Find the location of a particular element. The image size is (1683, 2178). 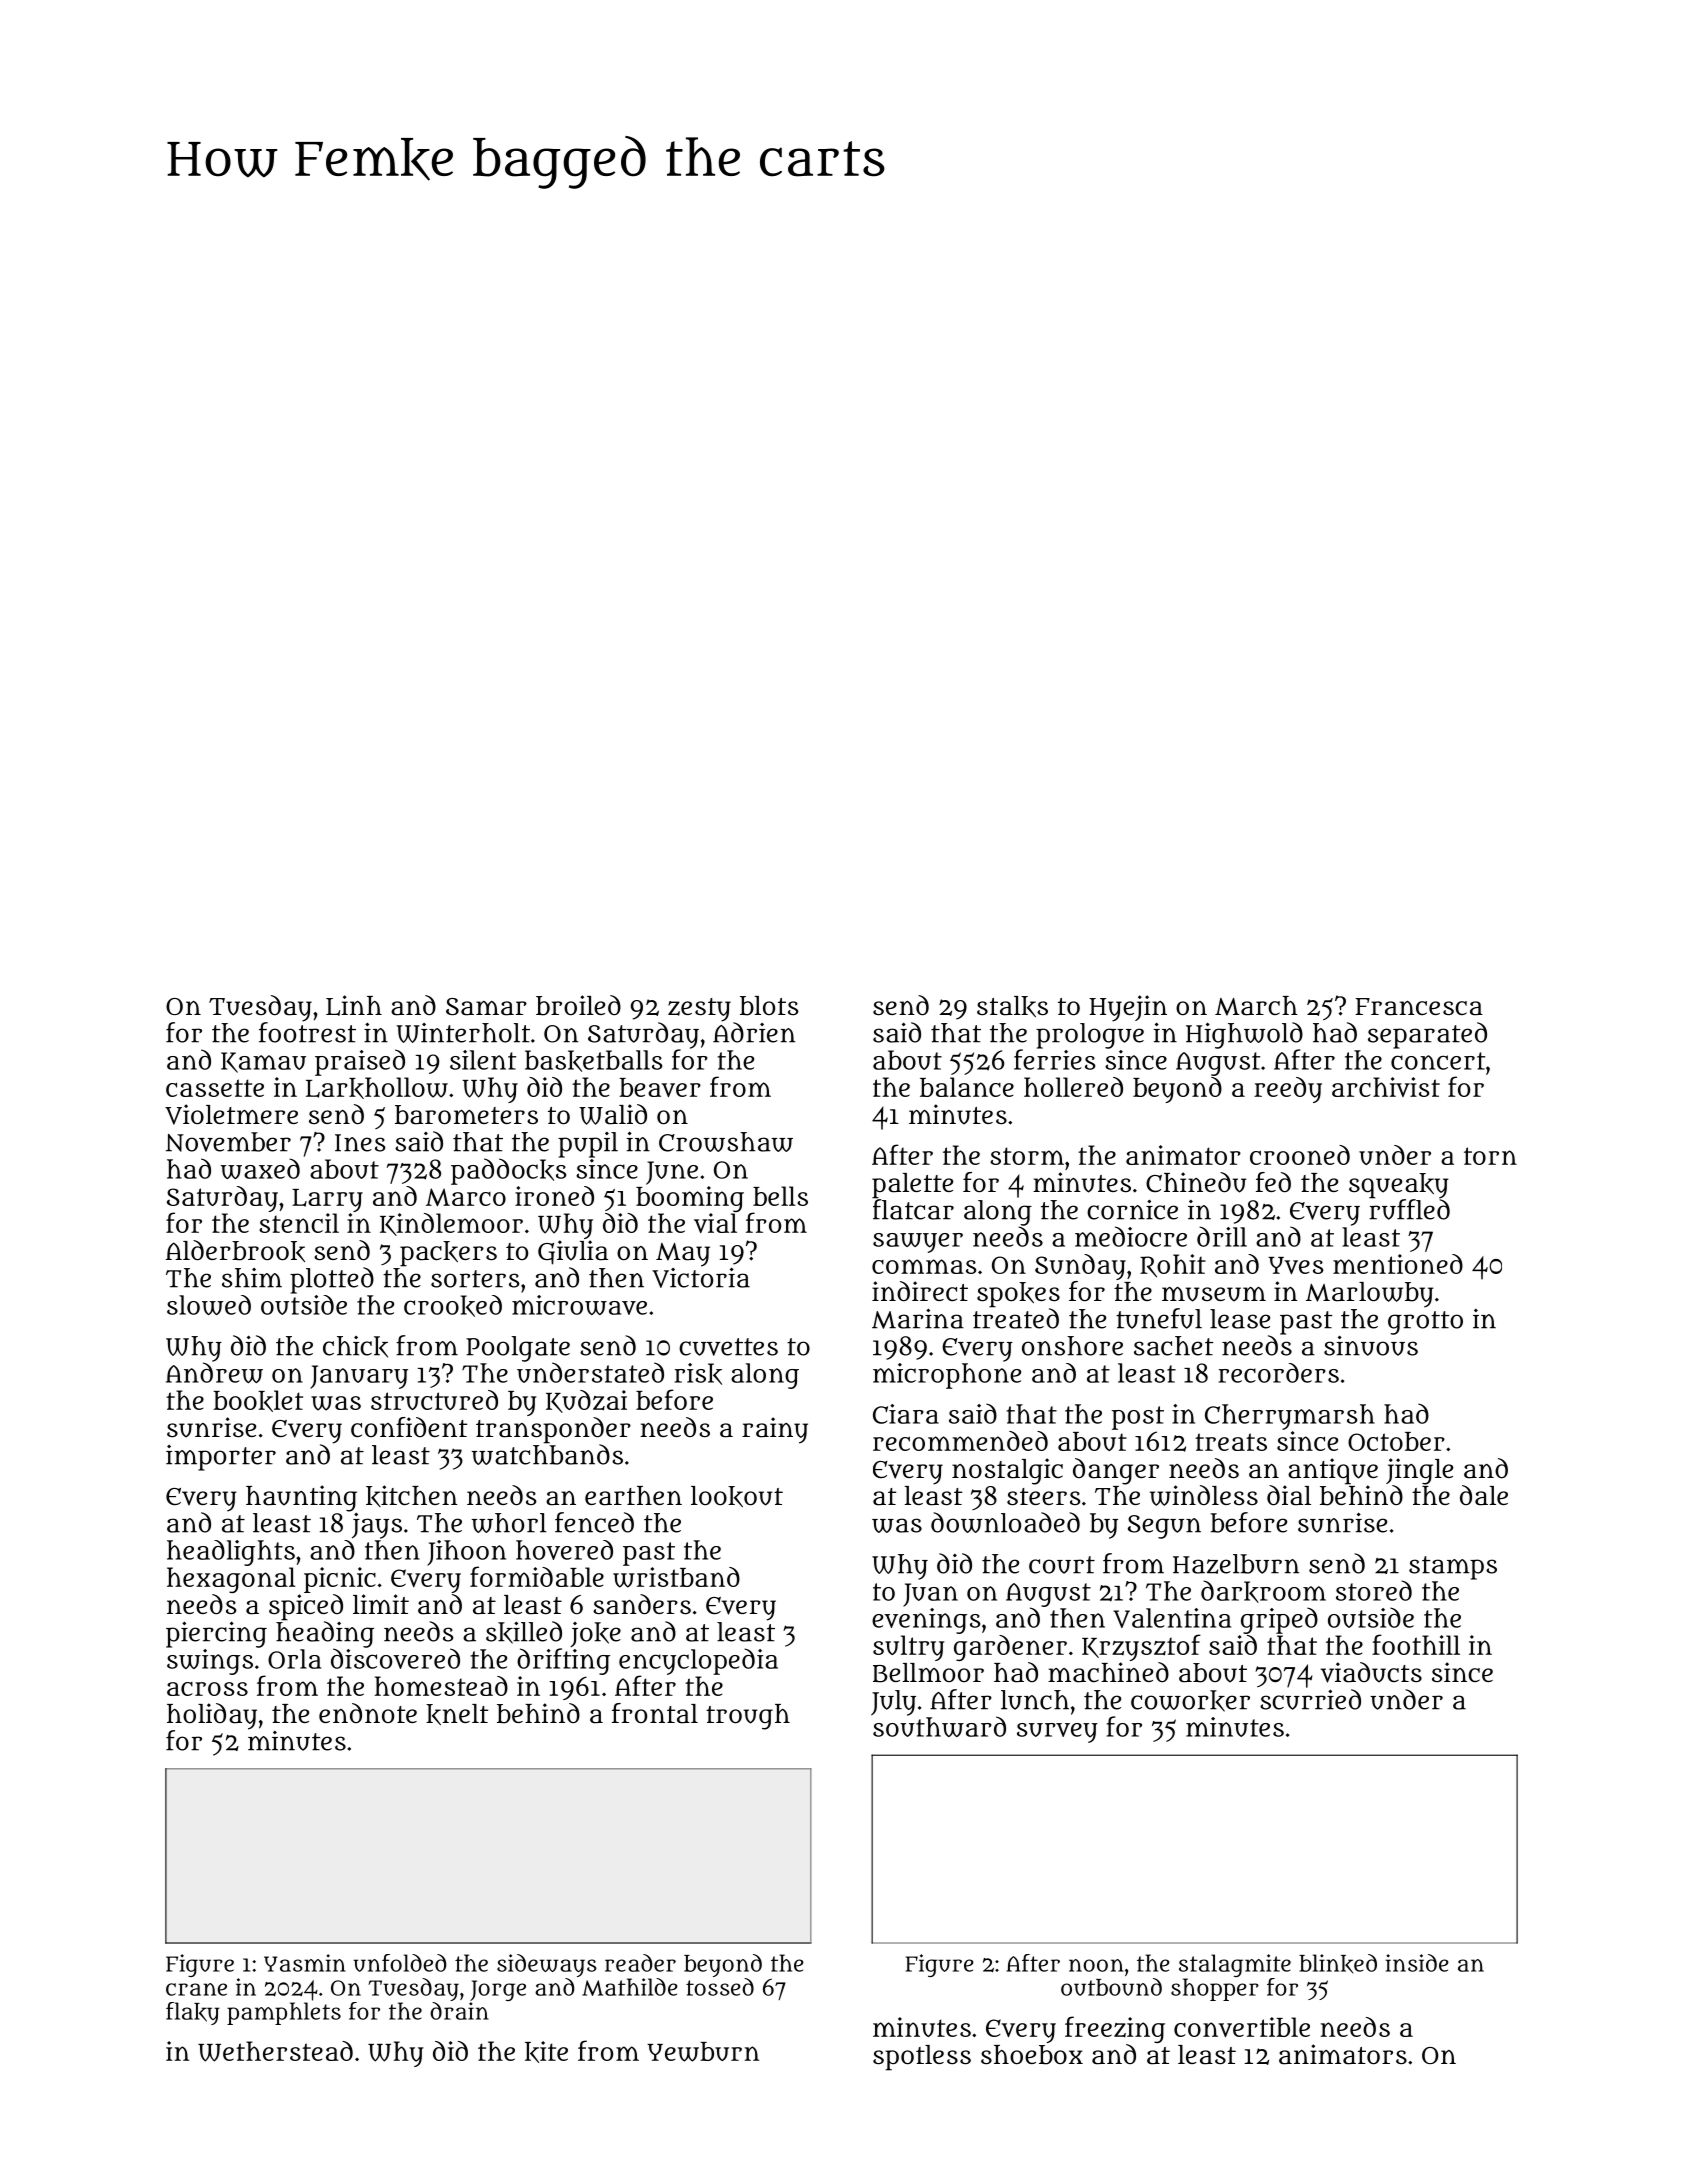

ruffled is located at coordinates (1409, 1209).
